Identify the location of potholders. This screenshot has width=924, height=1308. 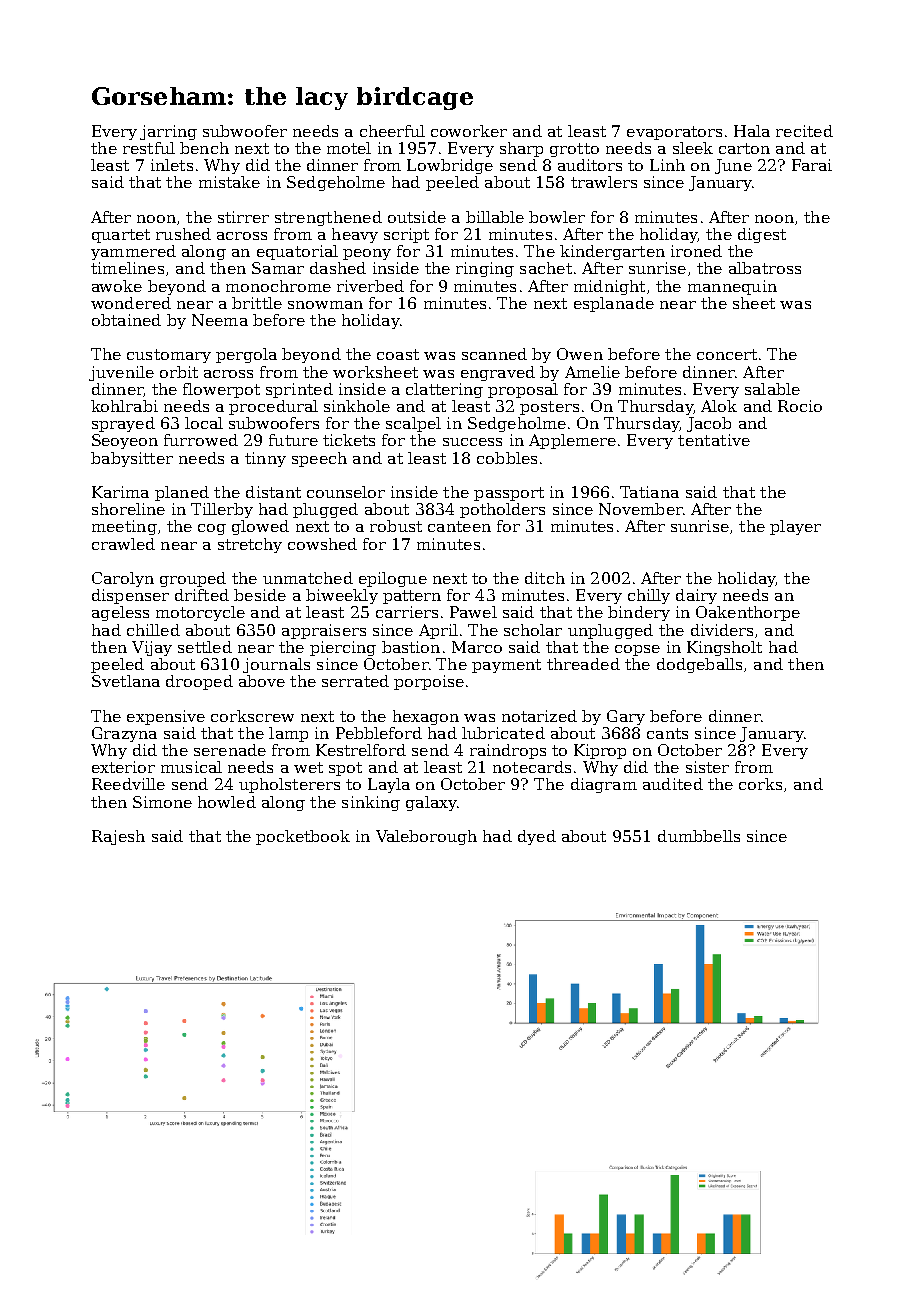
(502, 510).
